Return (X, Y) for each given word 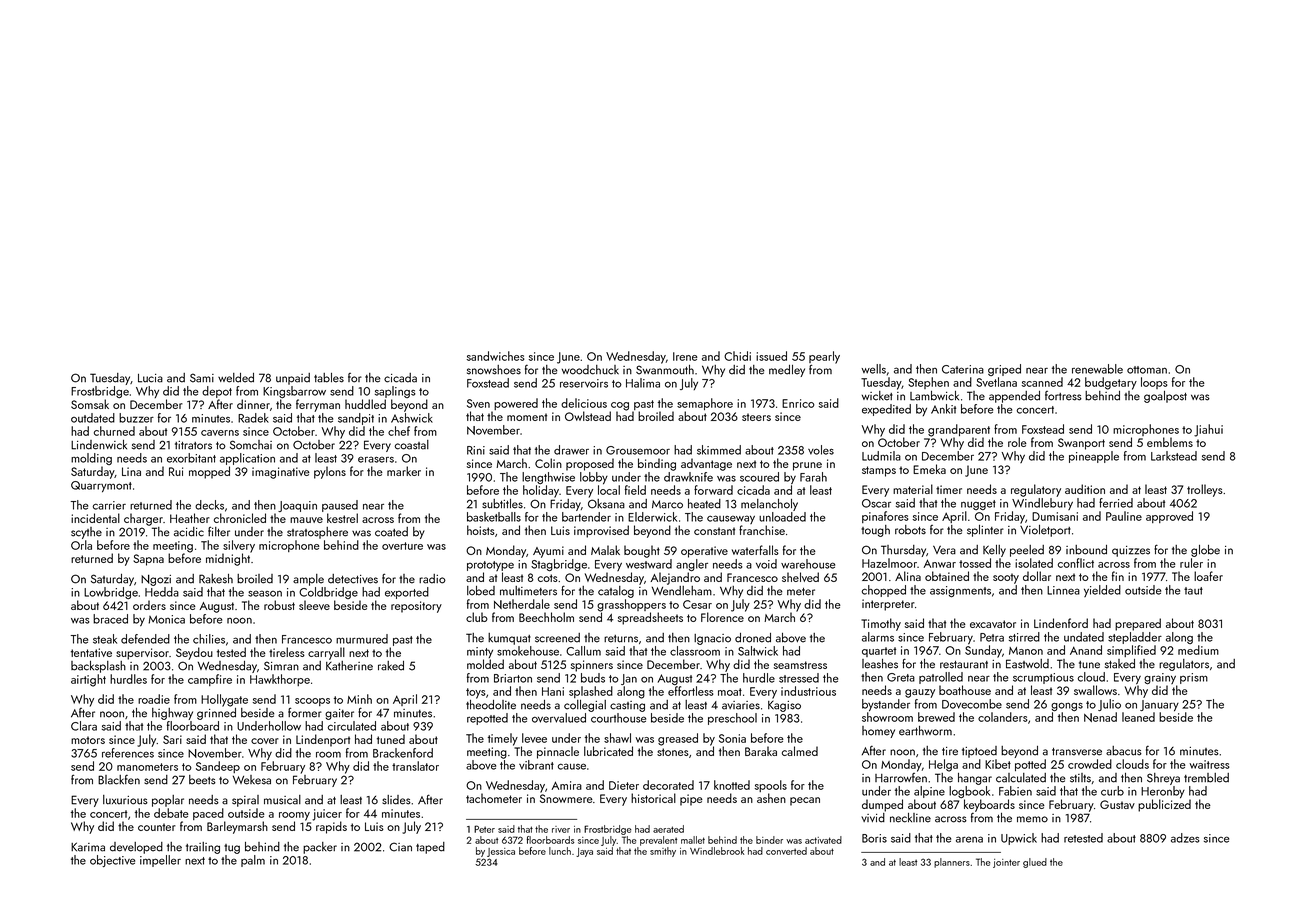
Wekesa (252, 780)
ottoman (1147, 370)
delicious (584, 403)
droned (753, 638)
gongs (1067, 706)
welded (236, 378)
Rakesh (216, 579)
